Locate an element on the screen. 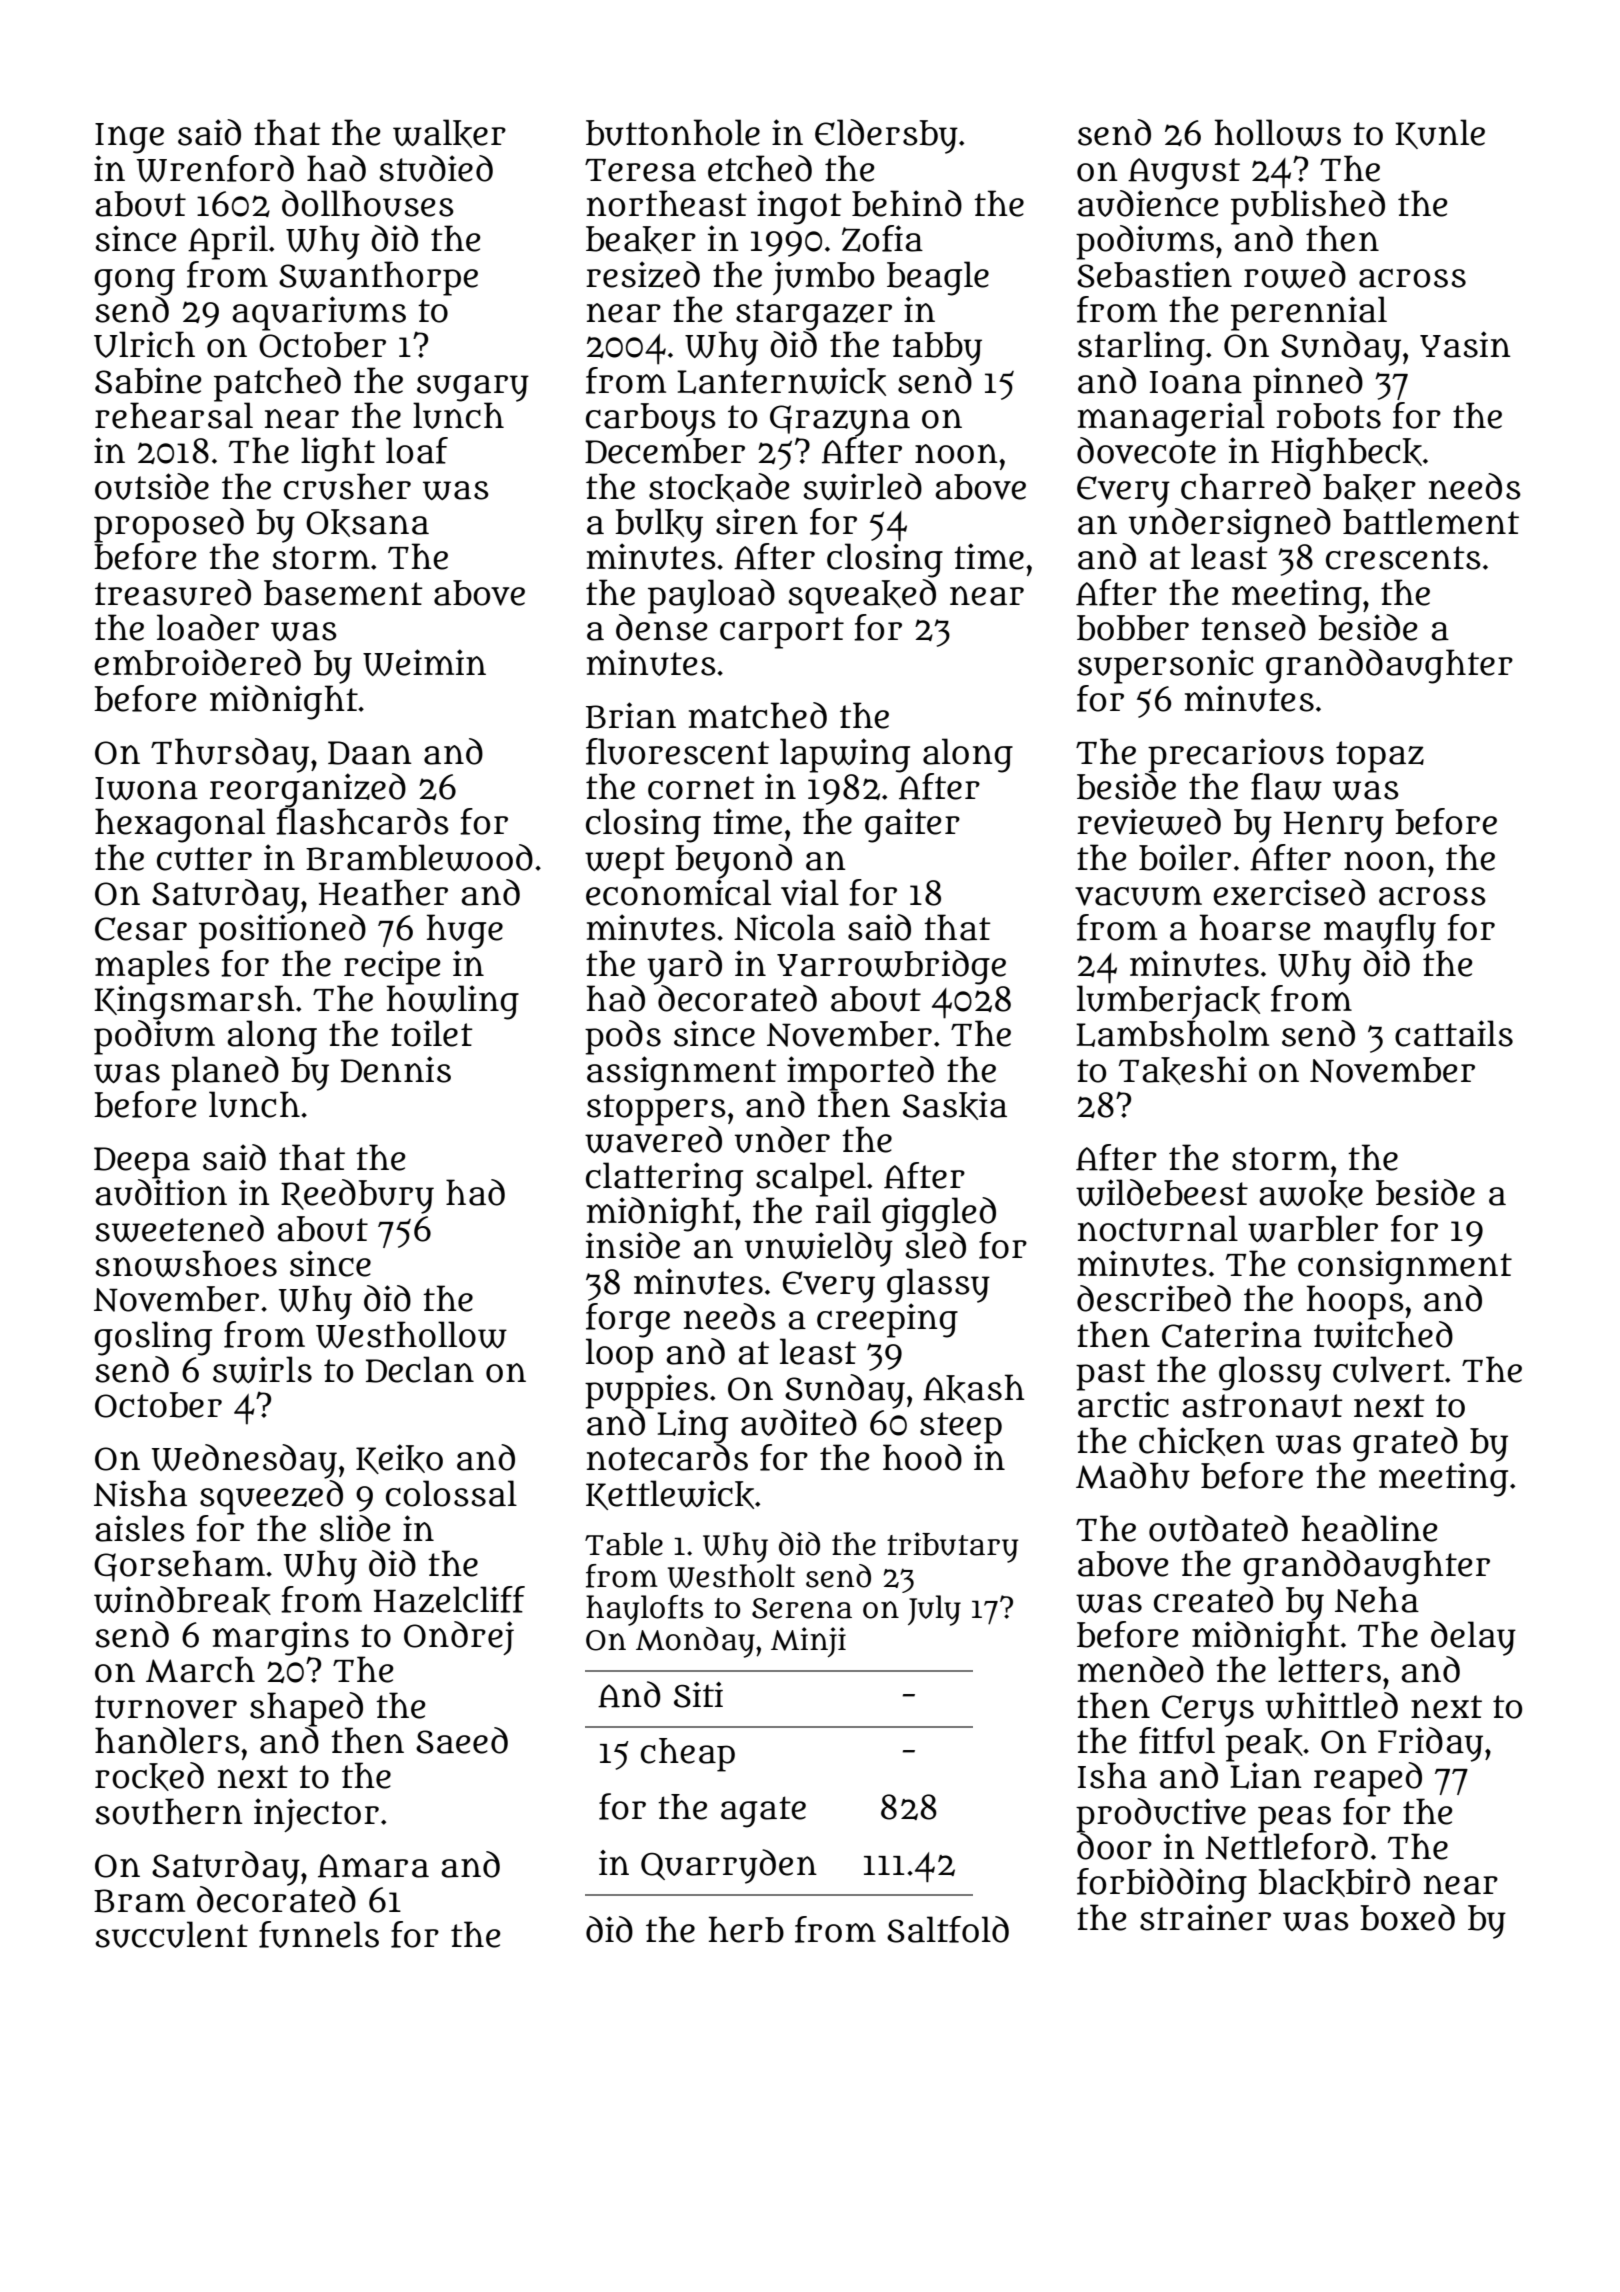 The width and height of the screenshot is (1620, 2292). described is located at coordinates (1154, 1298).
